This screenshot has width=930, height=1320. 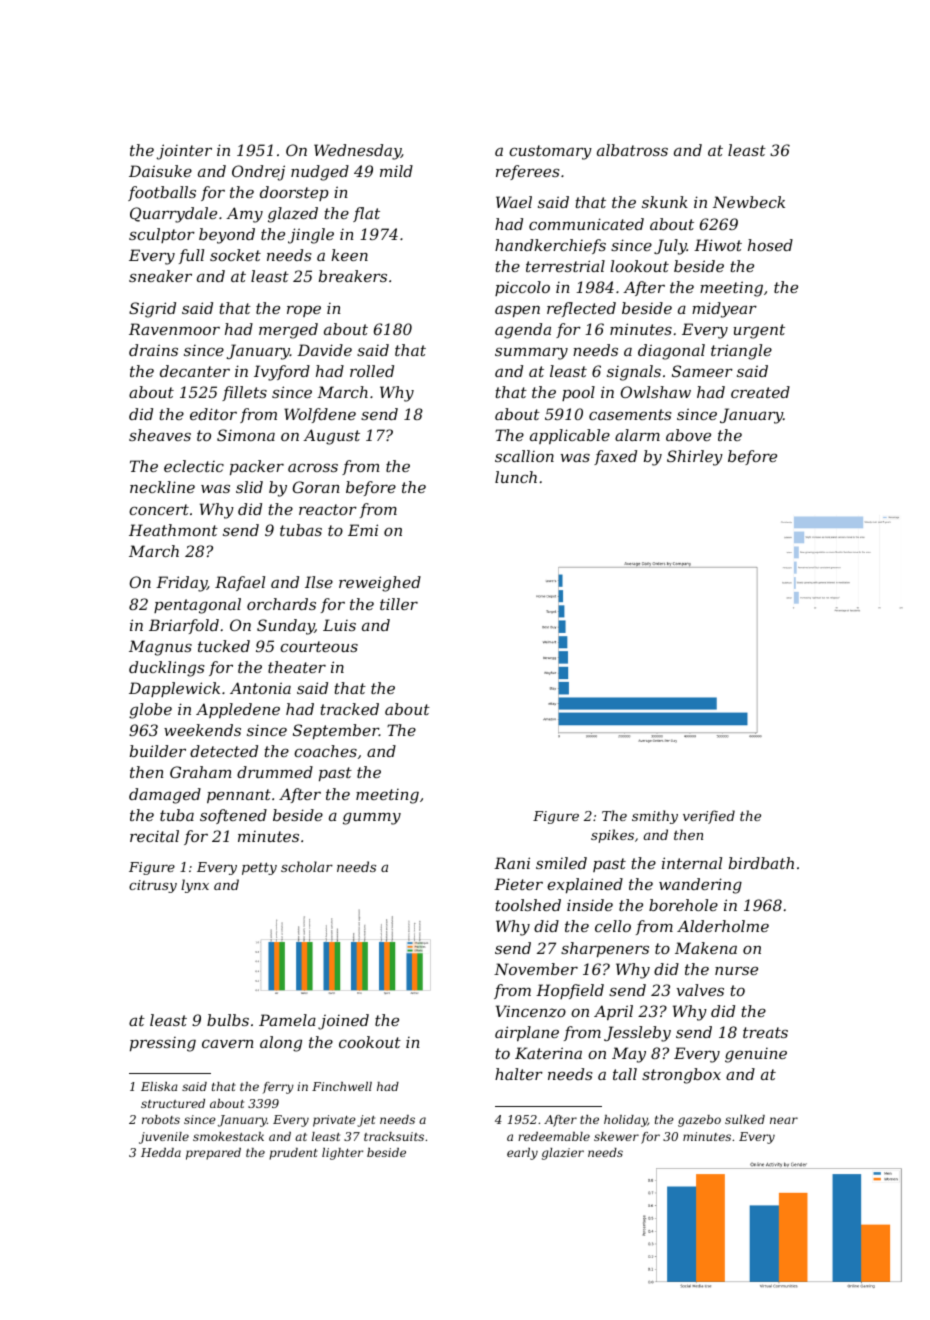 I want to click on decanter, so click(x=195, y=371).
